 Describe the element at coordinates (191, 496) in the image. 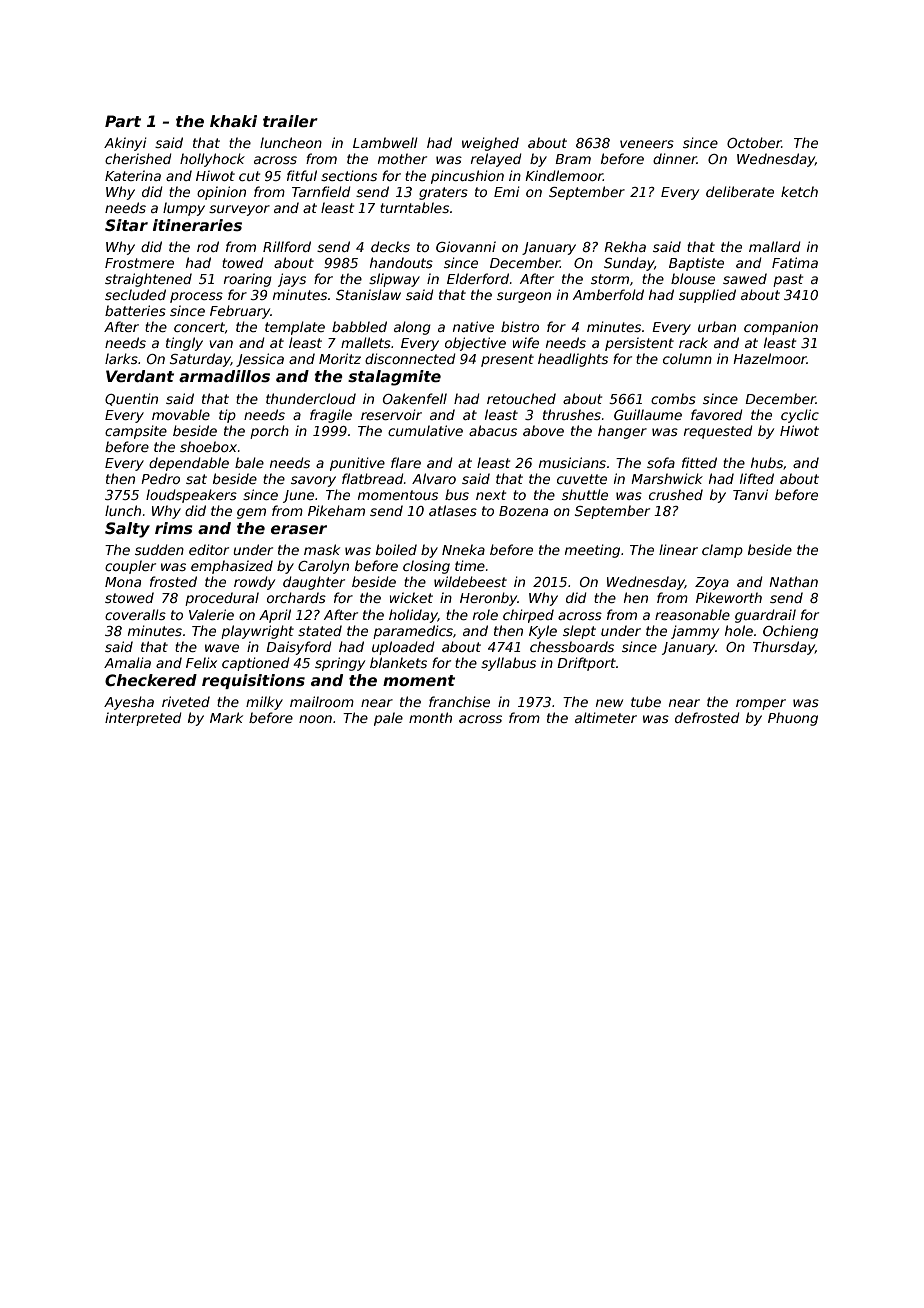

I see `loudspeakers` at that location.
